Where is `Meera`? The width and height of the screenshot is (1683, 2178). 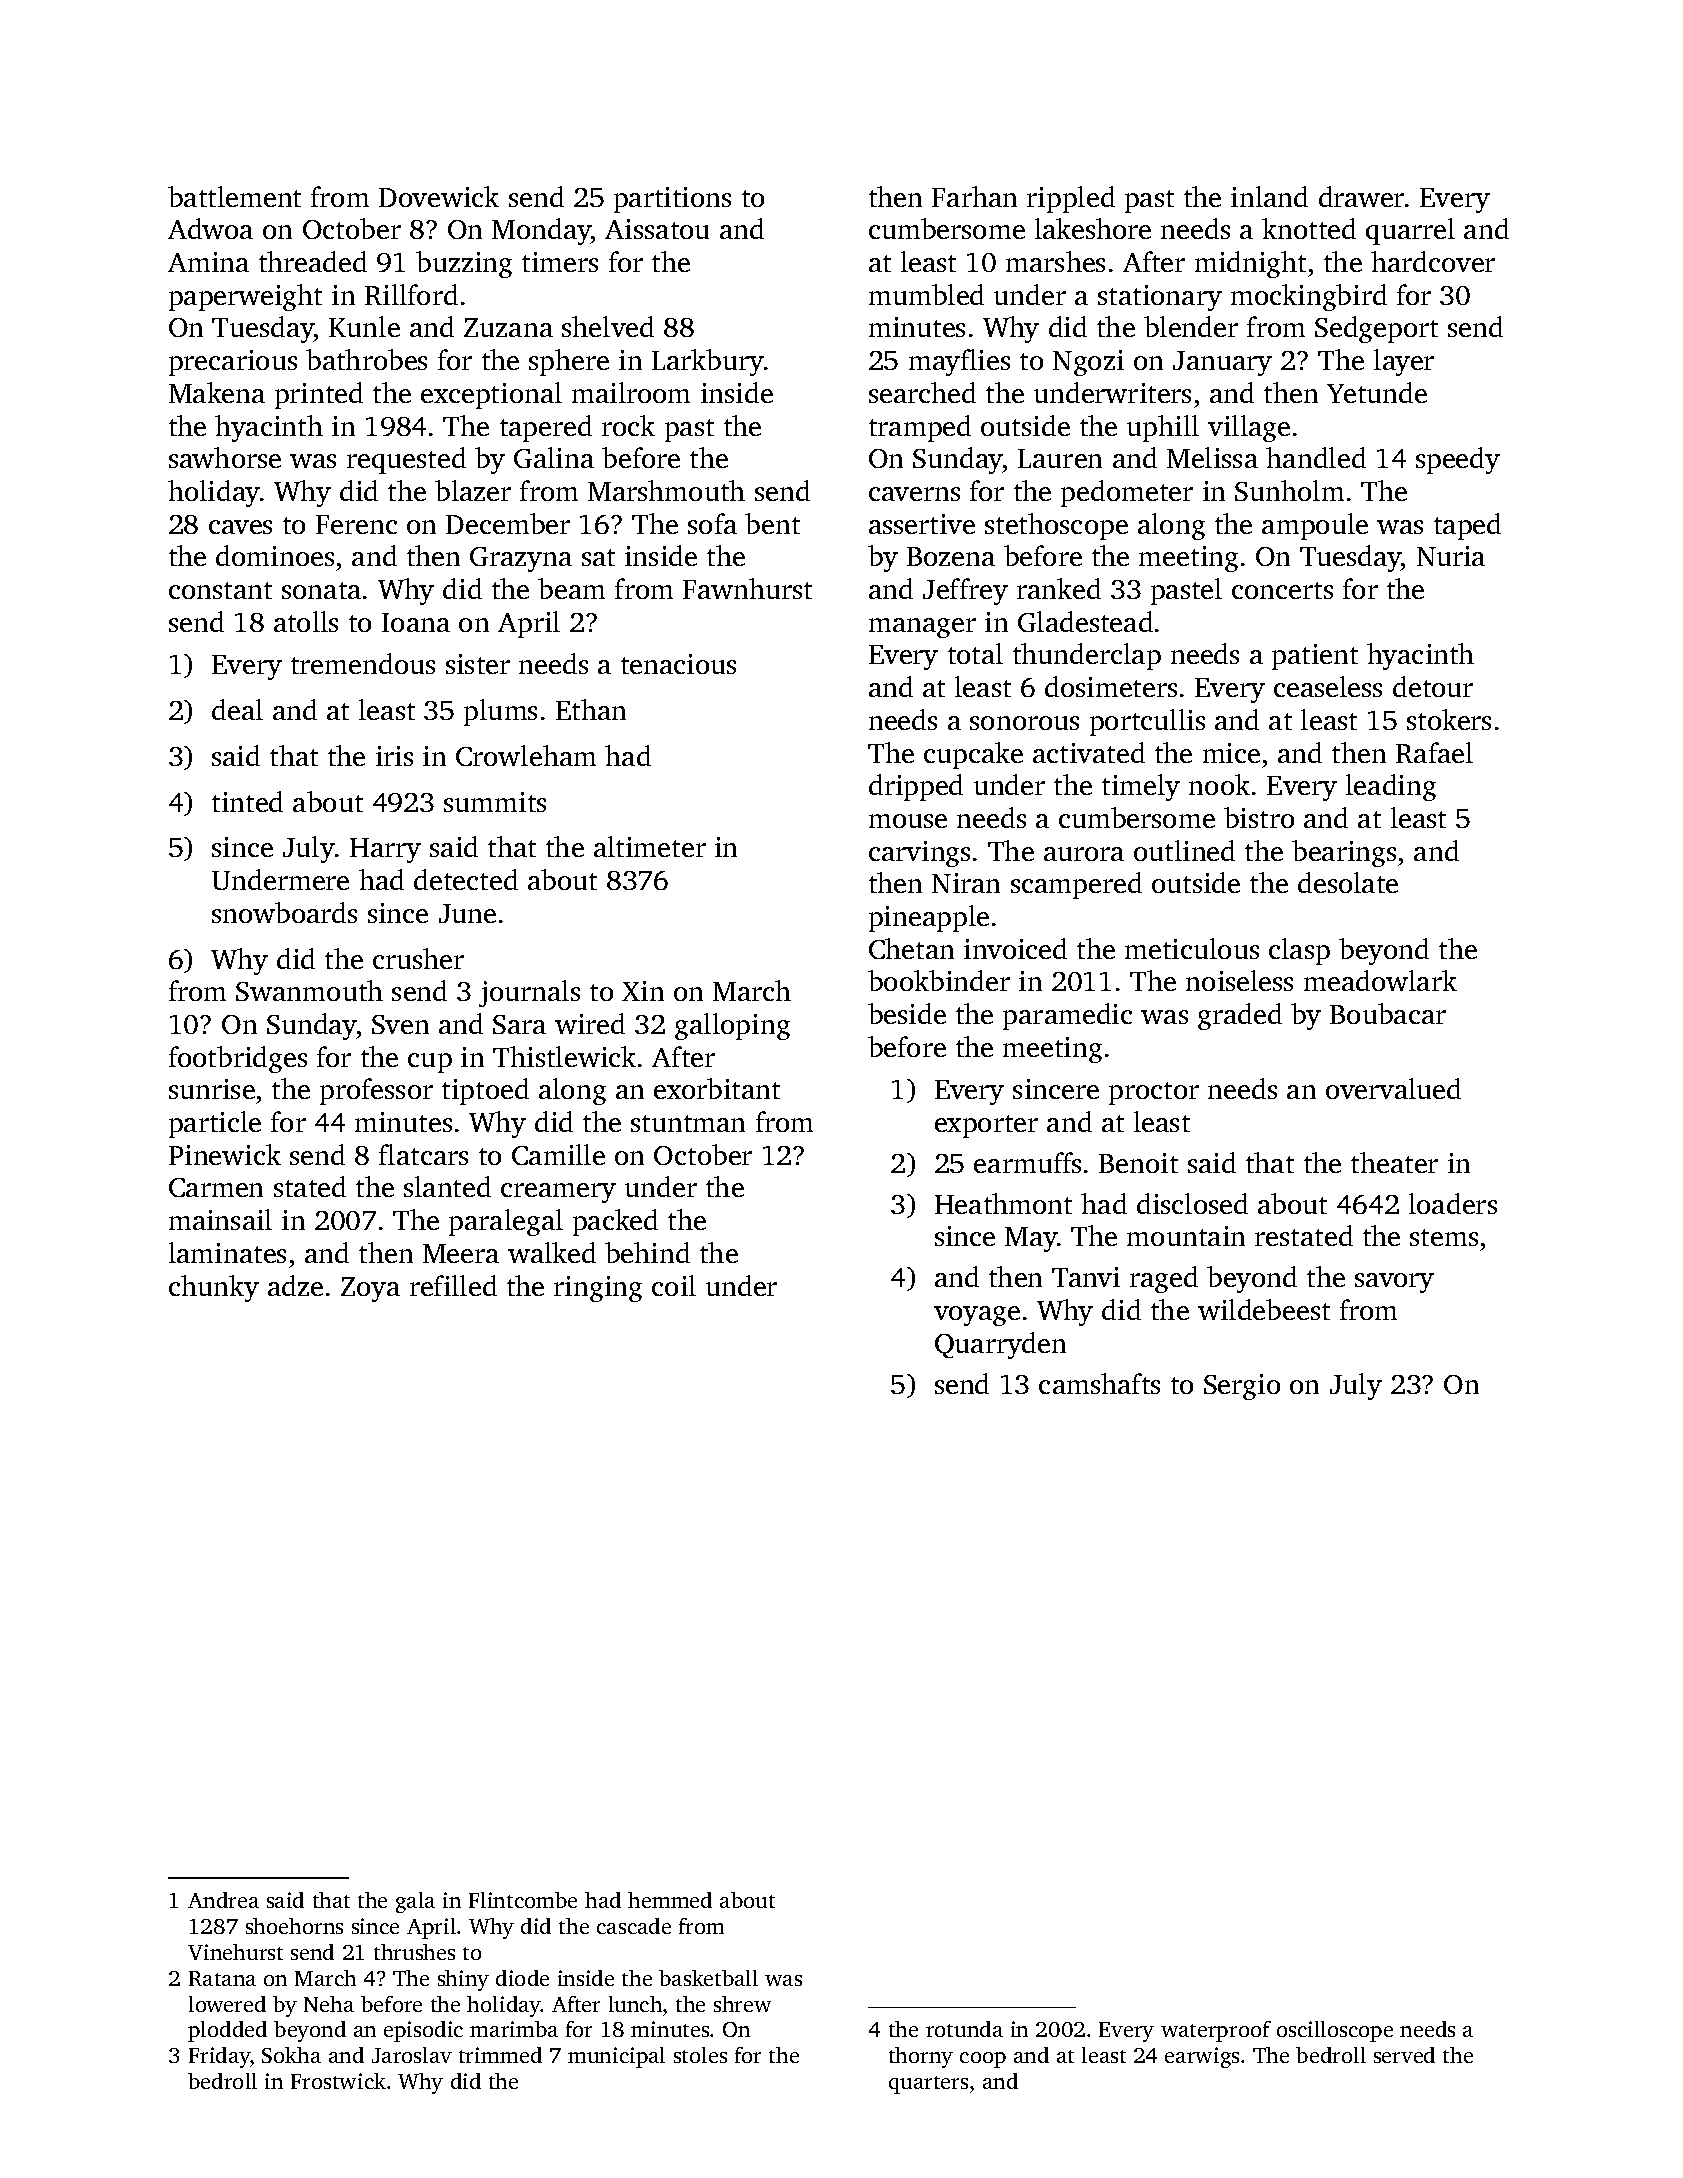
Meera is located at coordinates (461, 1253).
